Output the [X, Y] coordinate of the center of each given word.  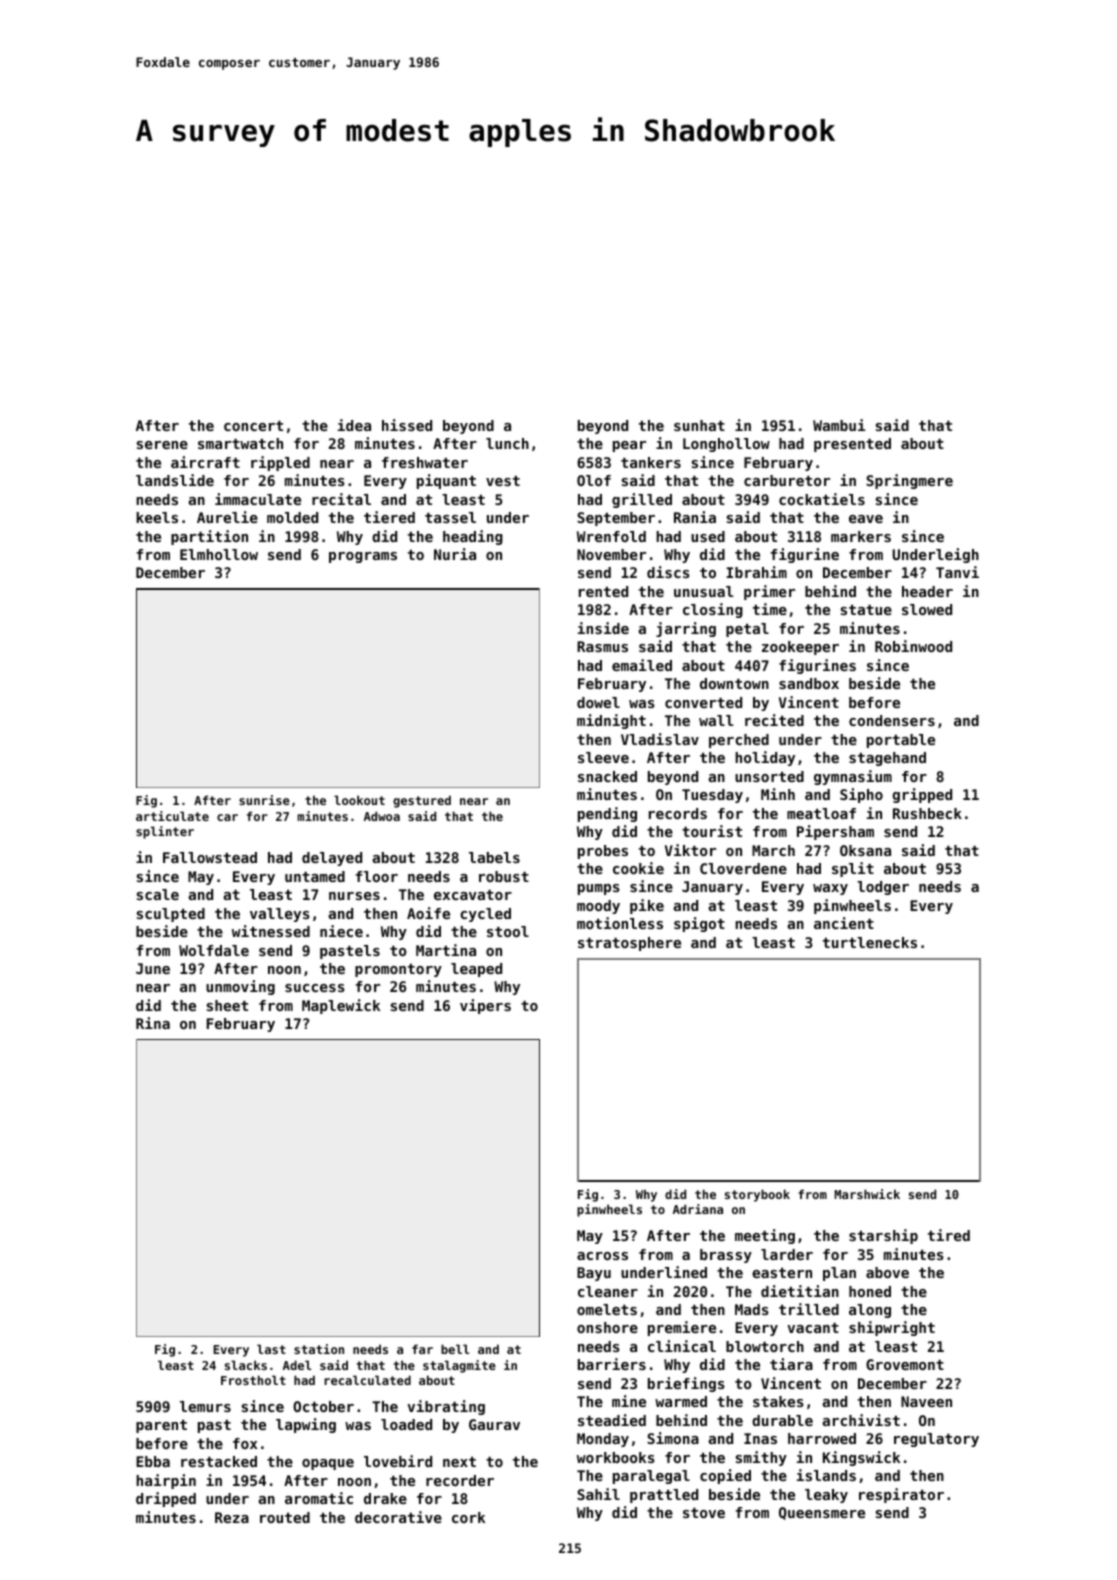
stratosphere [629, 944]
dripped [166, 1499]
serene [162, 445]
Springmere [909, 481]
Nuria [455, 554]
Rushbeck [927, 813]
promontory [398, 970]
